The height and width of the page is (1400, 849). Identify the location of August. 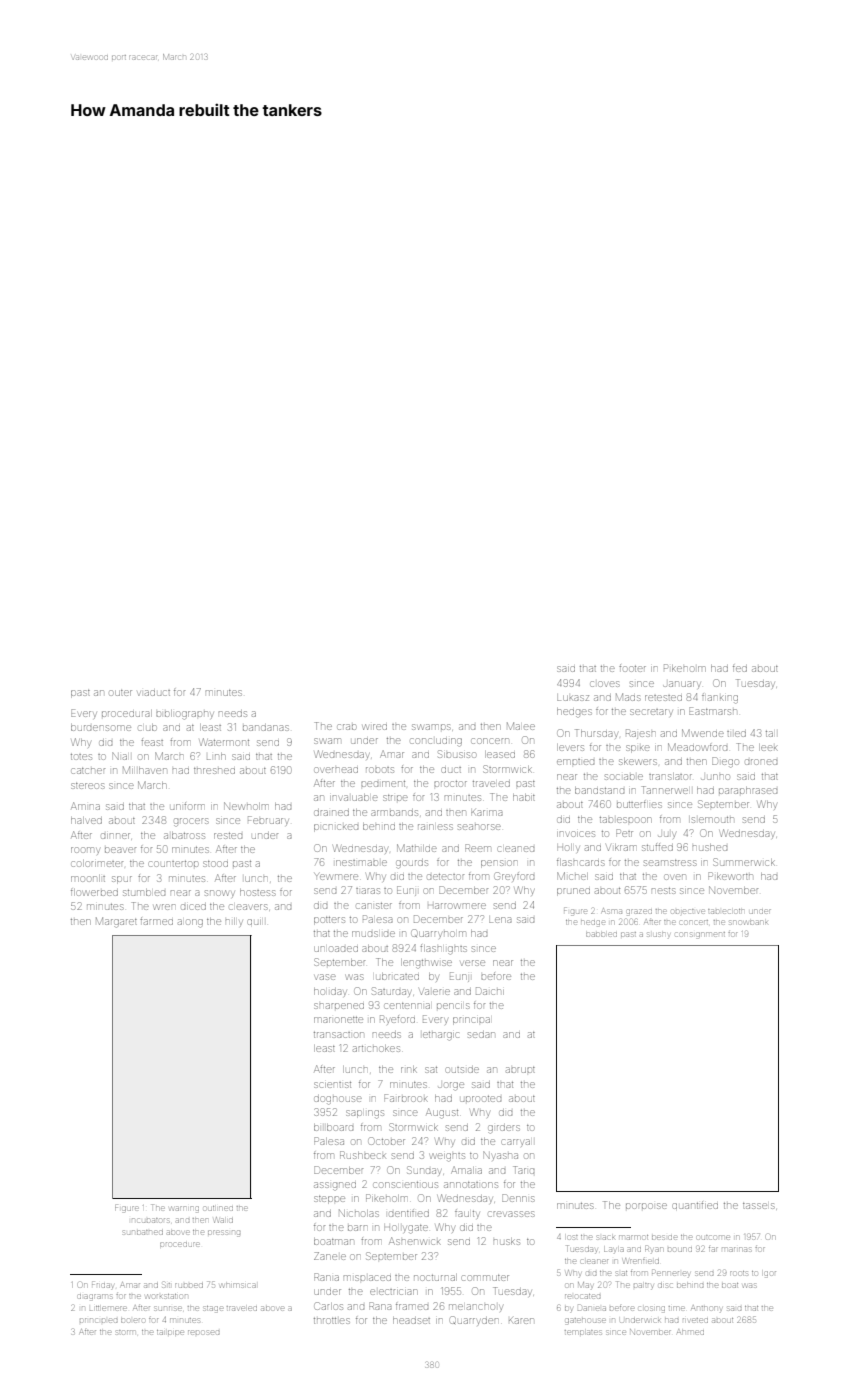
(442, 1113).
